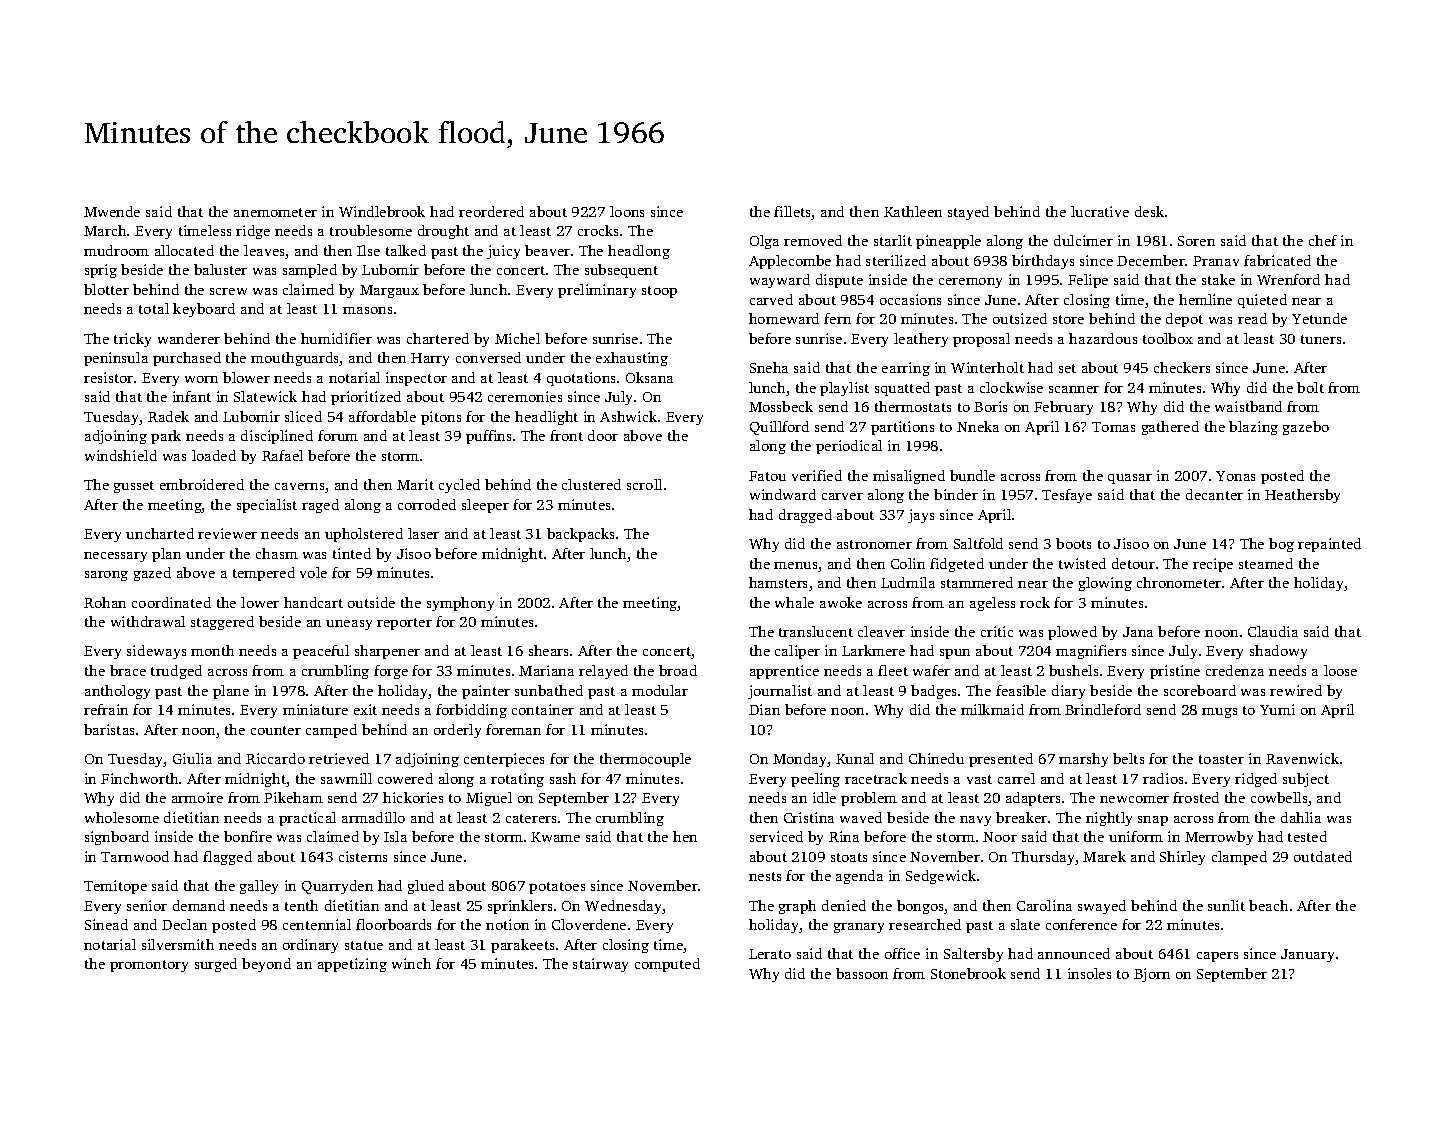  I want to click on headlong, so click(639, 252).
